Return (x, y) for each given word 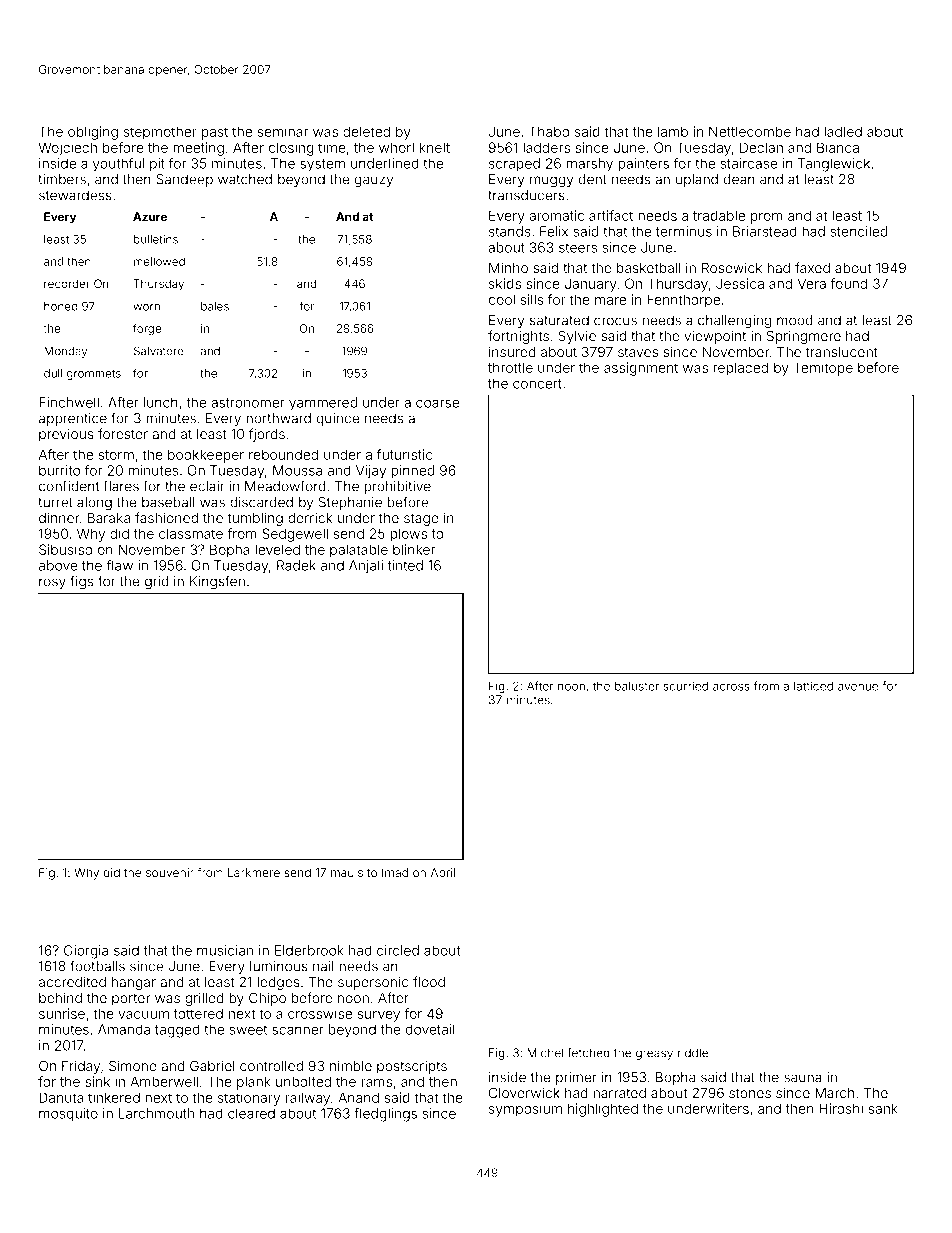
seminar (283, 131)
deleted (366, 131)
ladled (843, 131)
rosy (52, 583)
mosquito (68, 1114)
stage (421, 519)
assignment (641, 369)
